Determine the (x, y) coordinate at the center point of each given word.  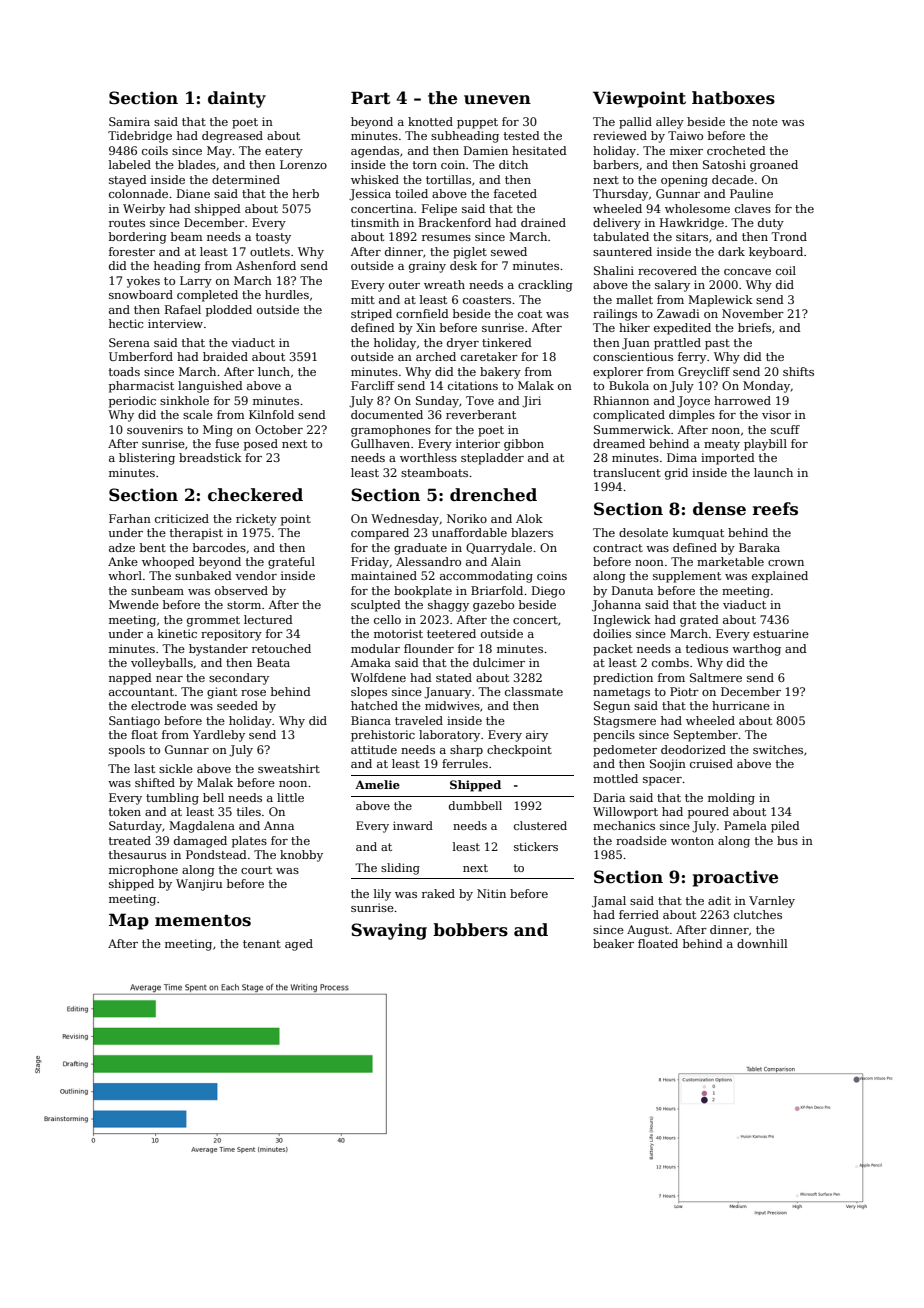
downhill (762, 943)
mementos (203, 921)
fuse (227, 443)
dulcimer (499, 662)
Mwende (134, 604)
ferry (692, 358)
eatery (284, 152)
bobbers (470, 930)
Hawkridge (692, 224)
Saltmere (716, 677)
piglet (470, 253)
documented (387, 414)
